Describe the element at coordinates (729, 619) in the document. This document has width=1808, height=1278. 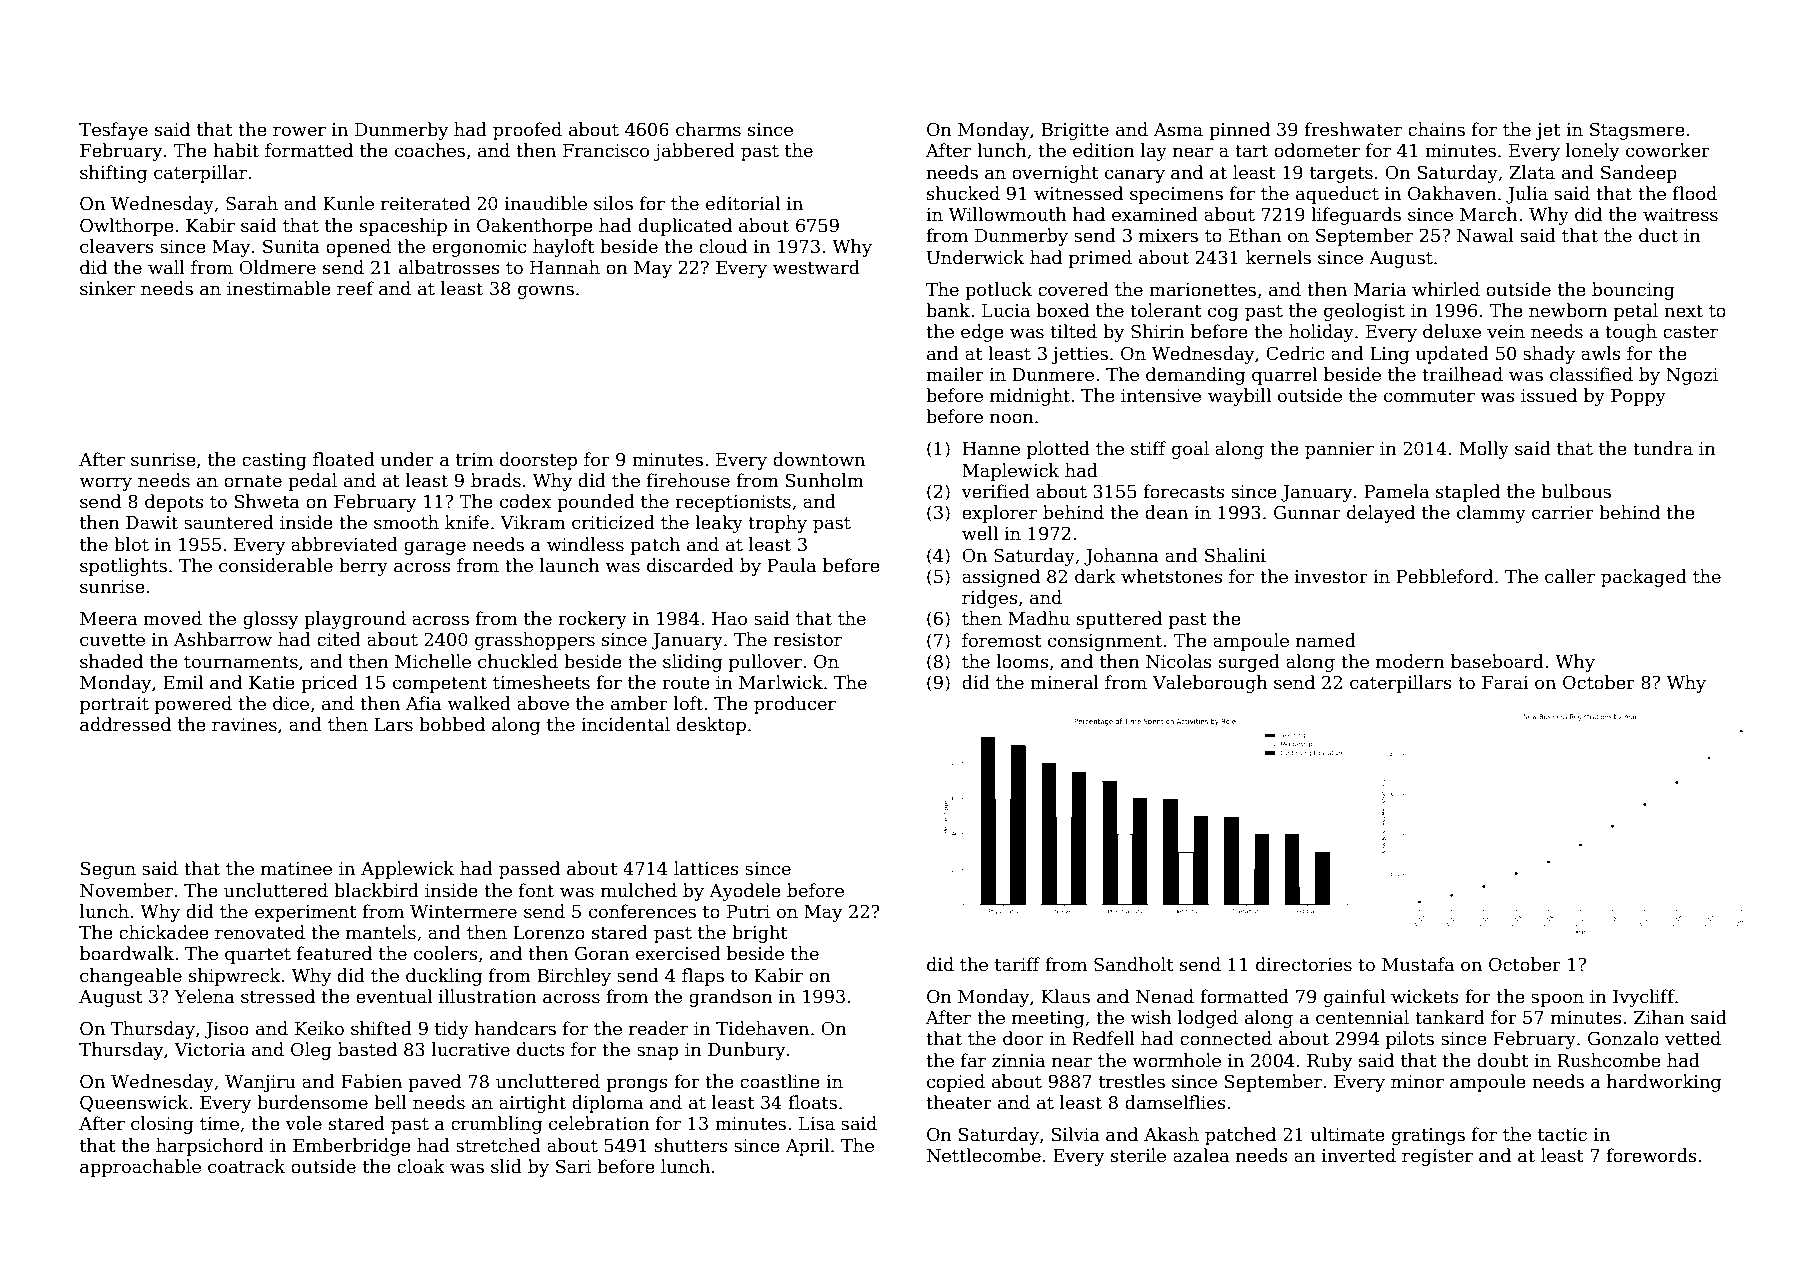
I see `Hao` at that location.
